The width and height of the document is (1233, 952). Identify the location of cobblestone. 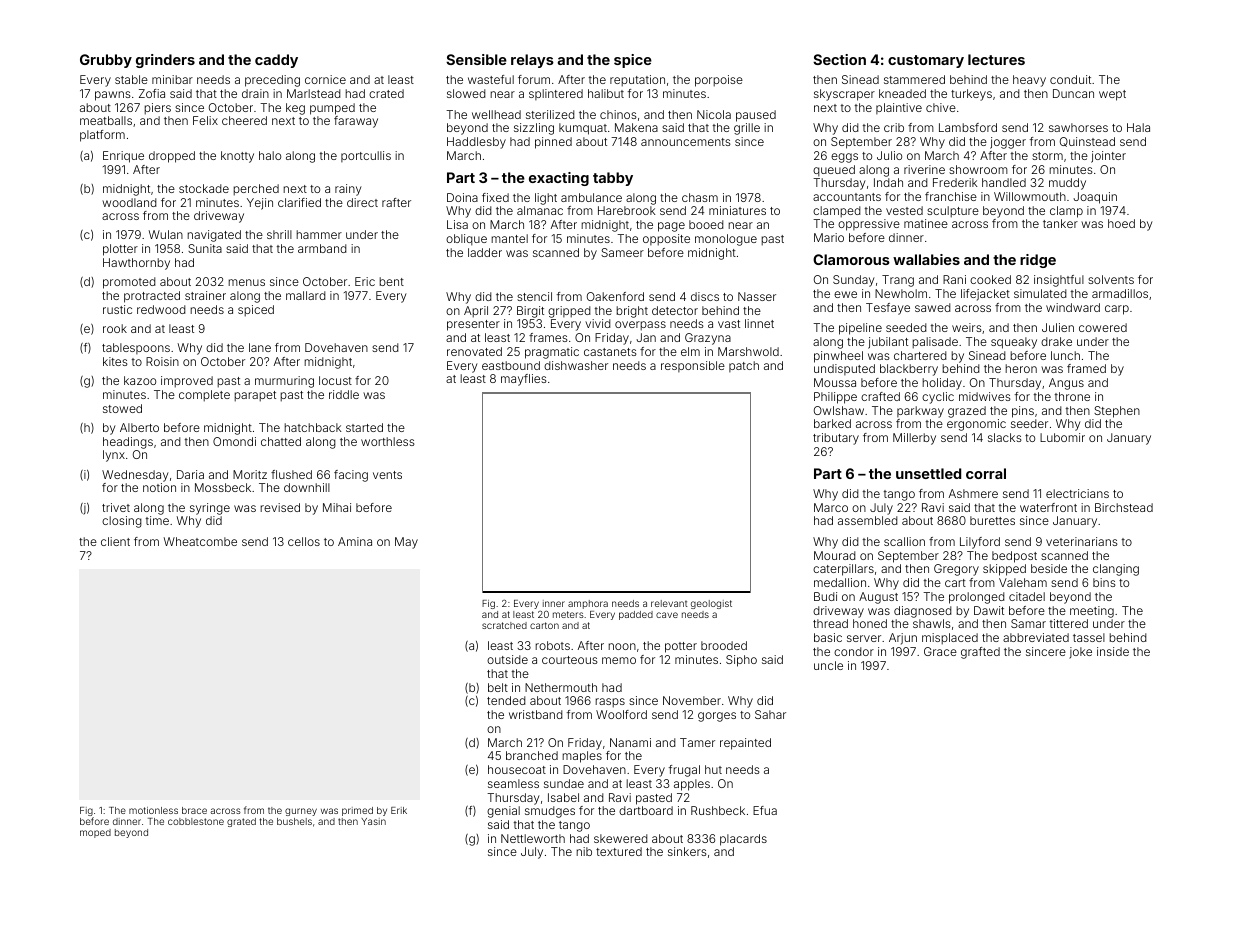
(196, 821).
